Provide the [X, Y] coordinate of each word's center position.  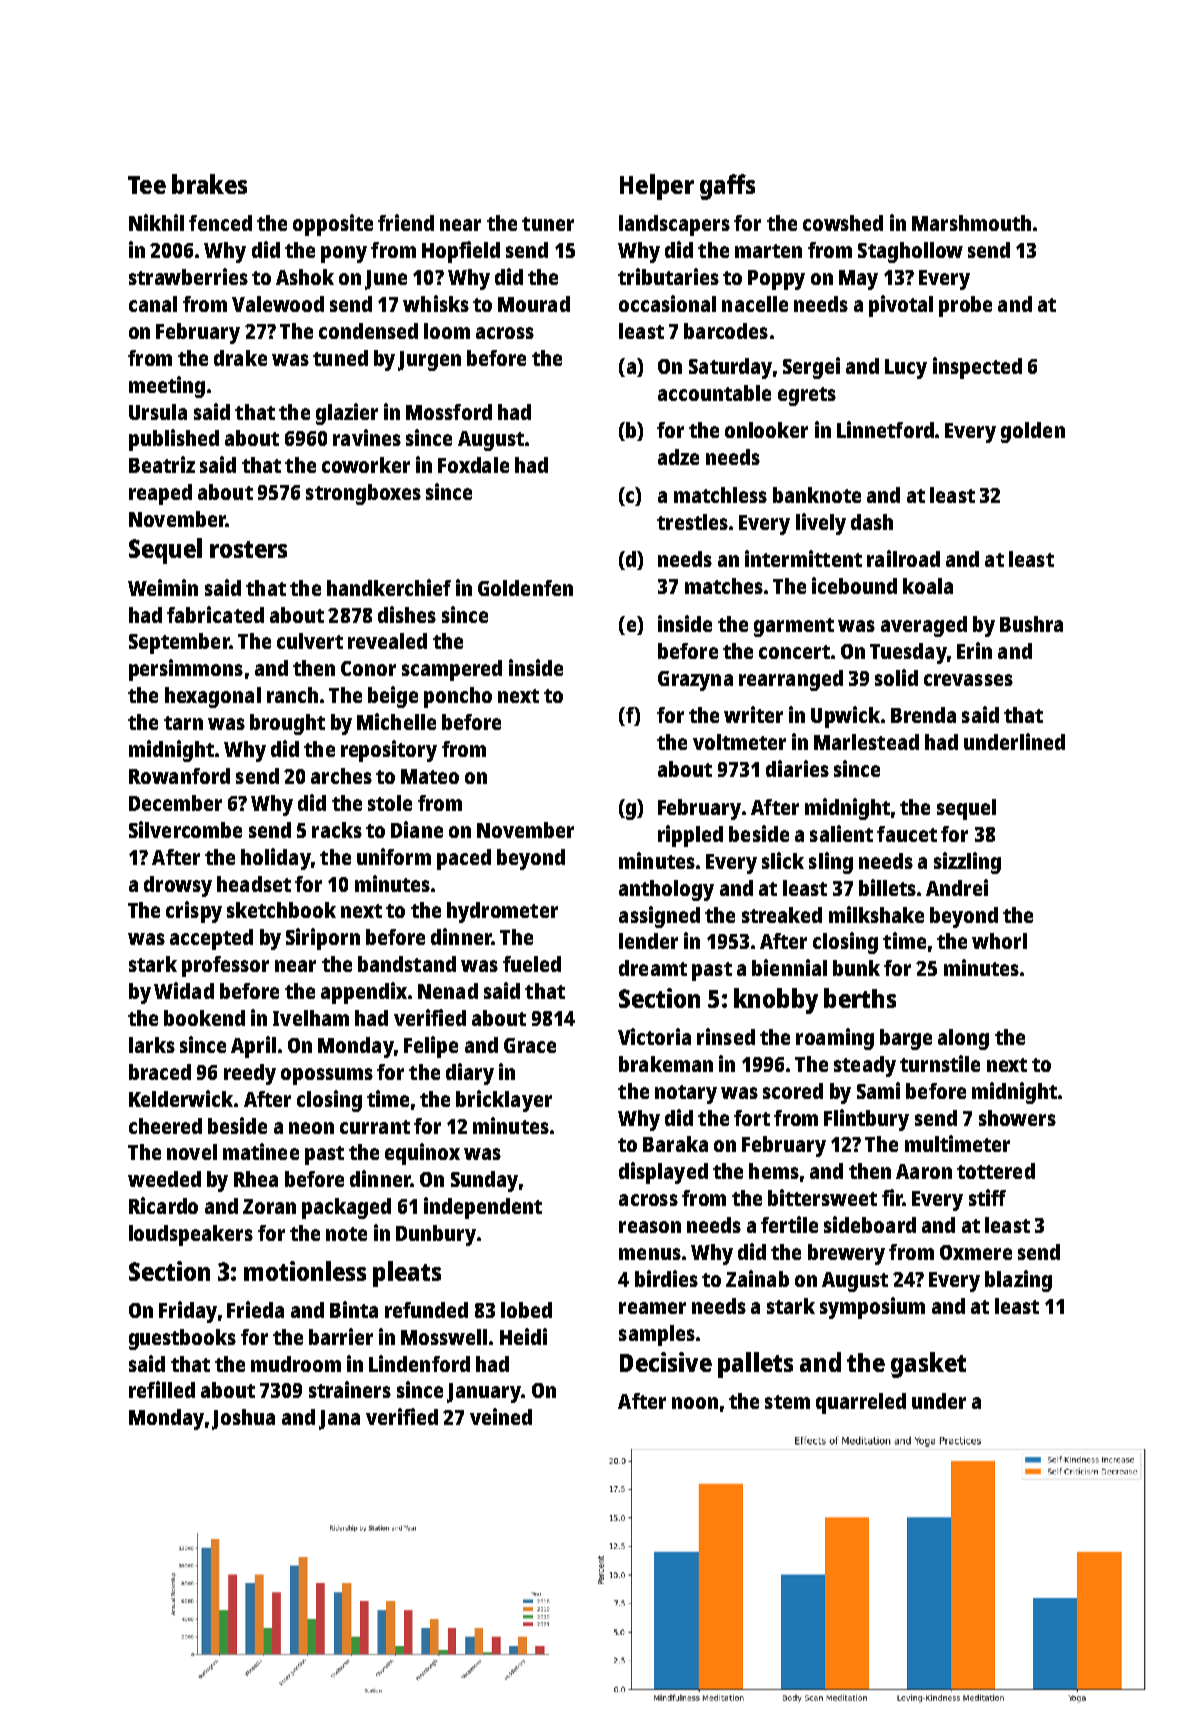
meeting [167, 387]
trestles [692, 522]
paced [464, 859]
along [963, 1039]
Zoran [269, 1206]
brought [287, 724]
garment [794, 627]
